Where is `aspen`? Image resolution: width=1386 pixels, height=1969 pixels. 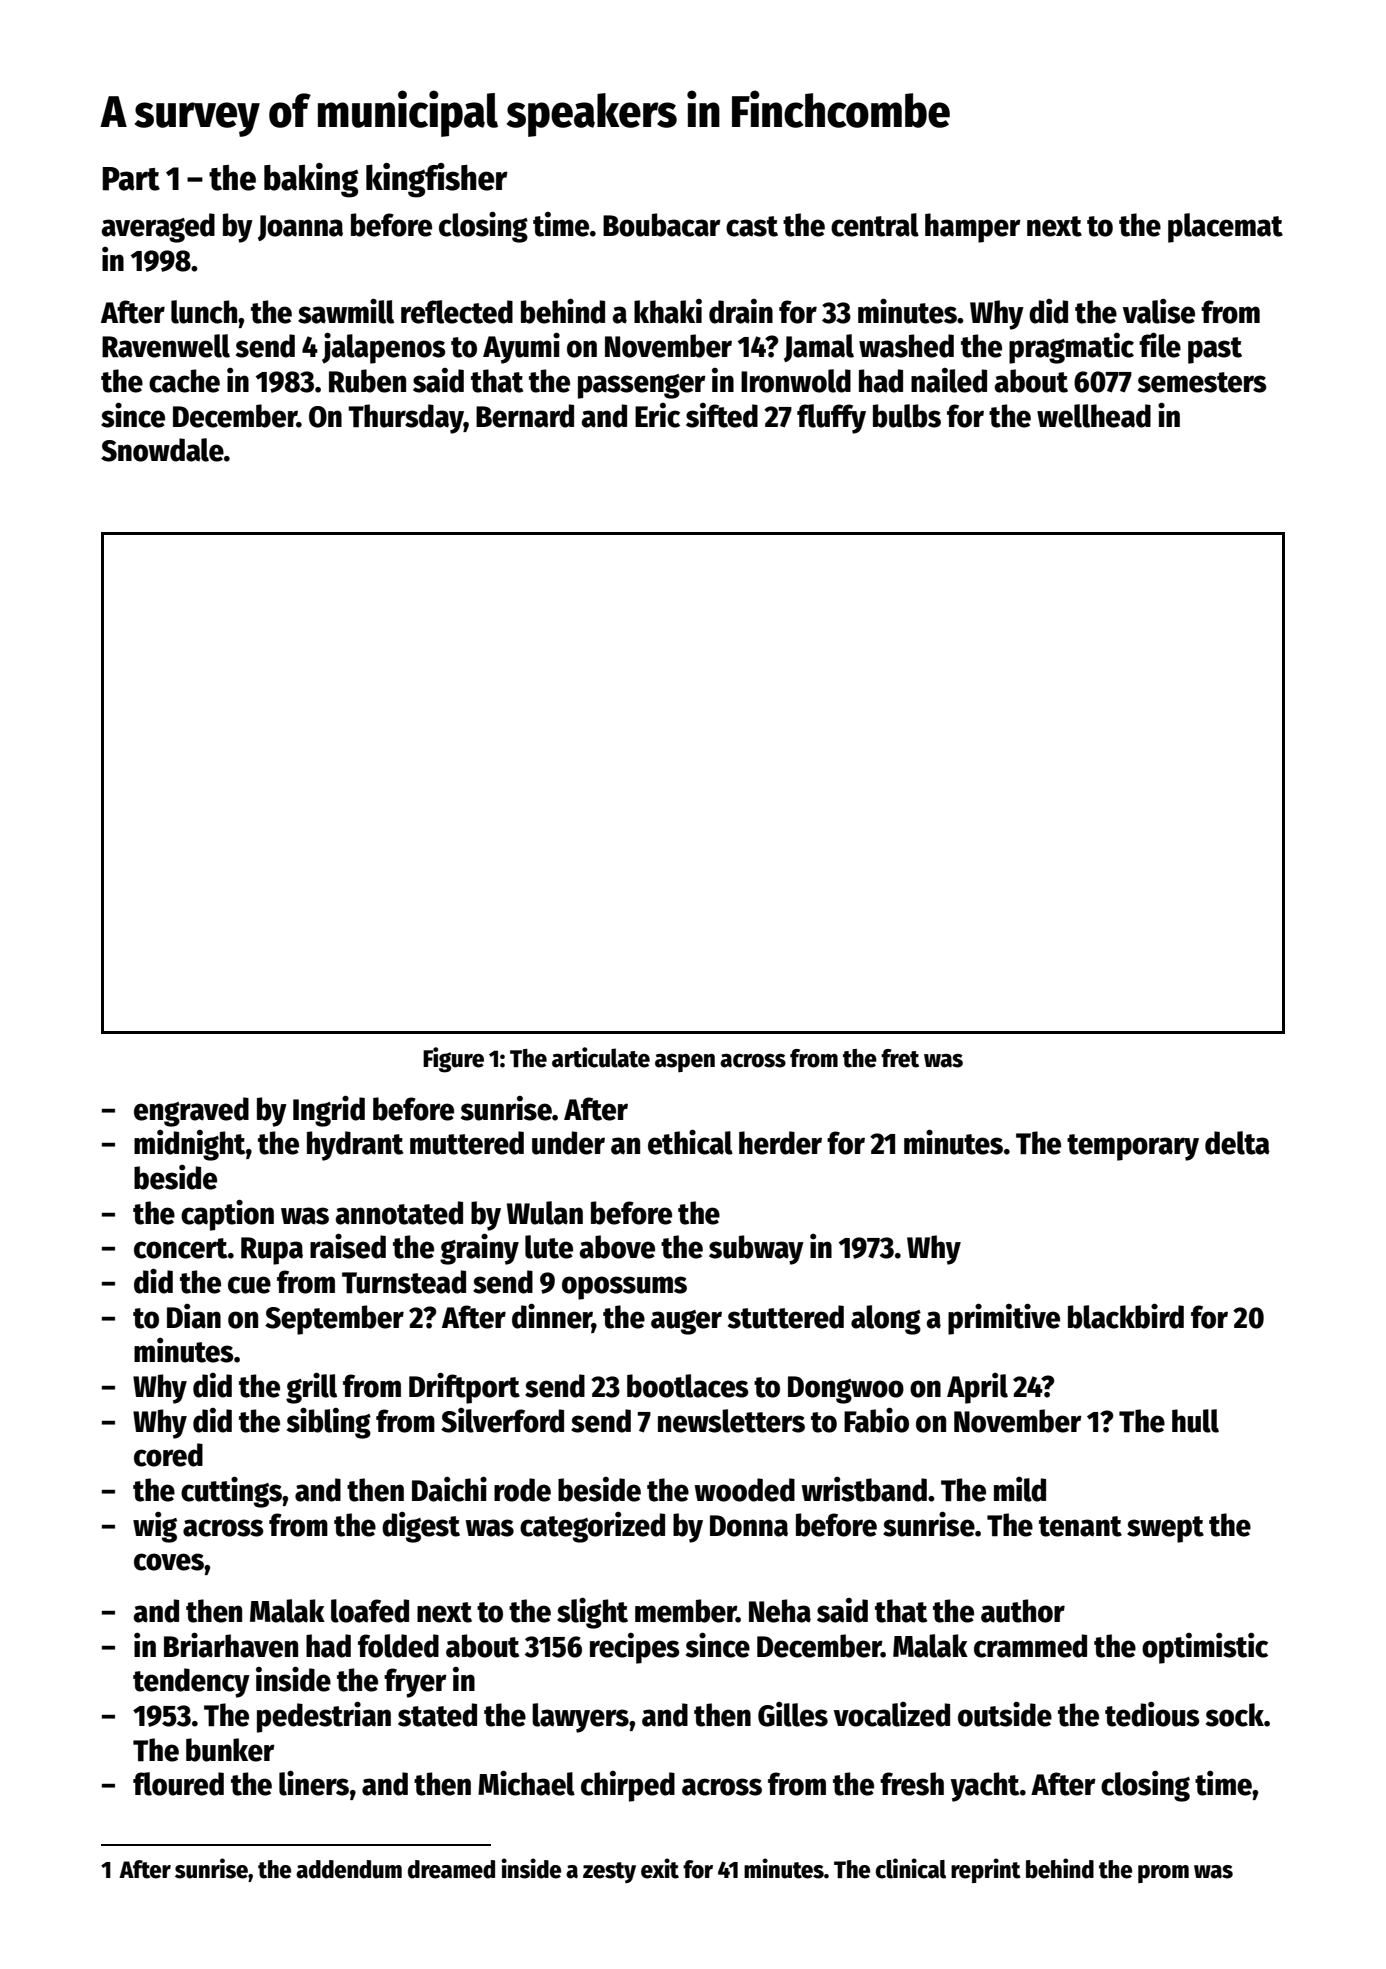
aspen is located at coordinates (685, 1063).
